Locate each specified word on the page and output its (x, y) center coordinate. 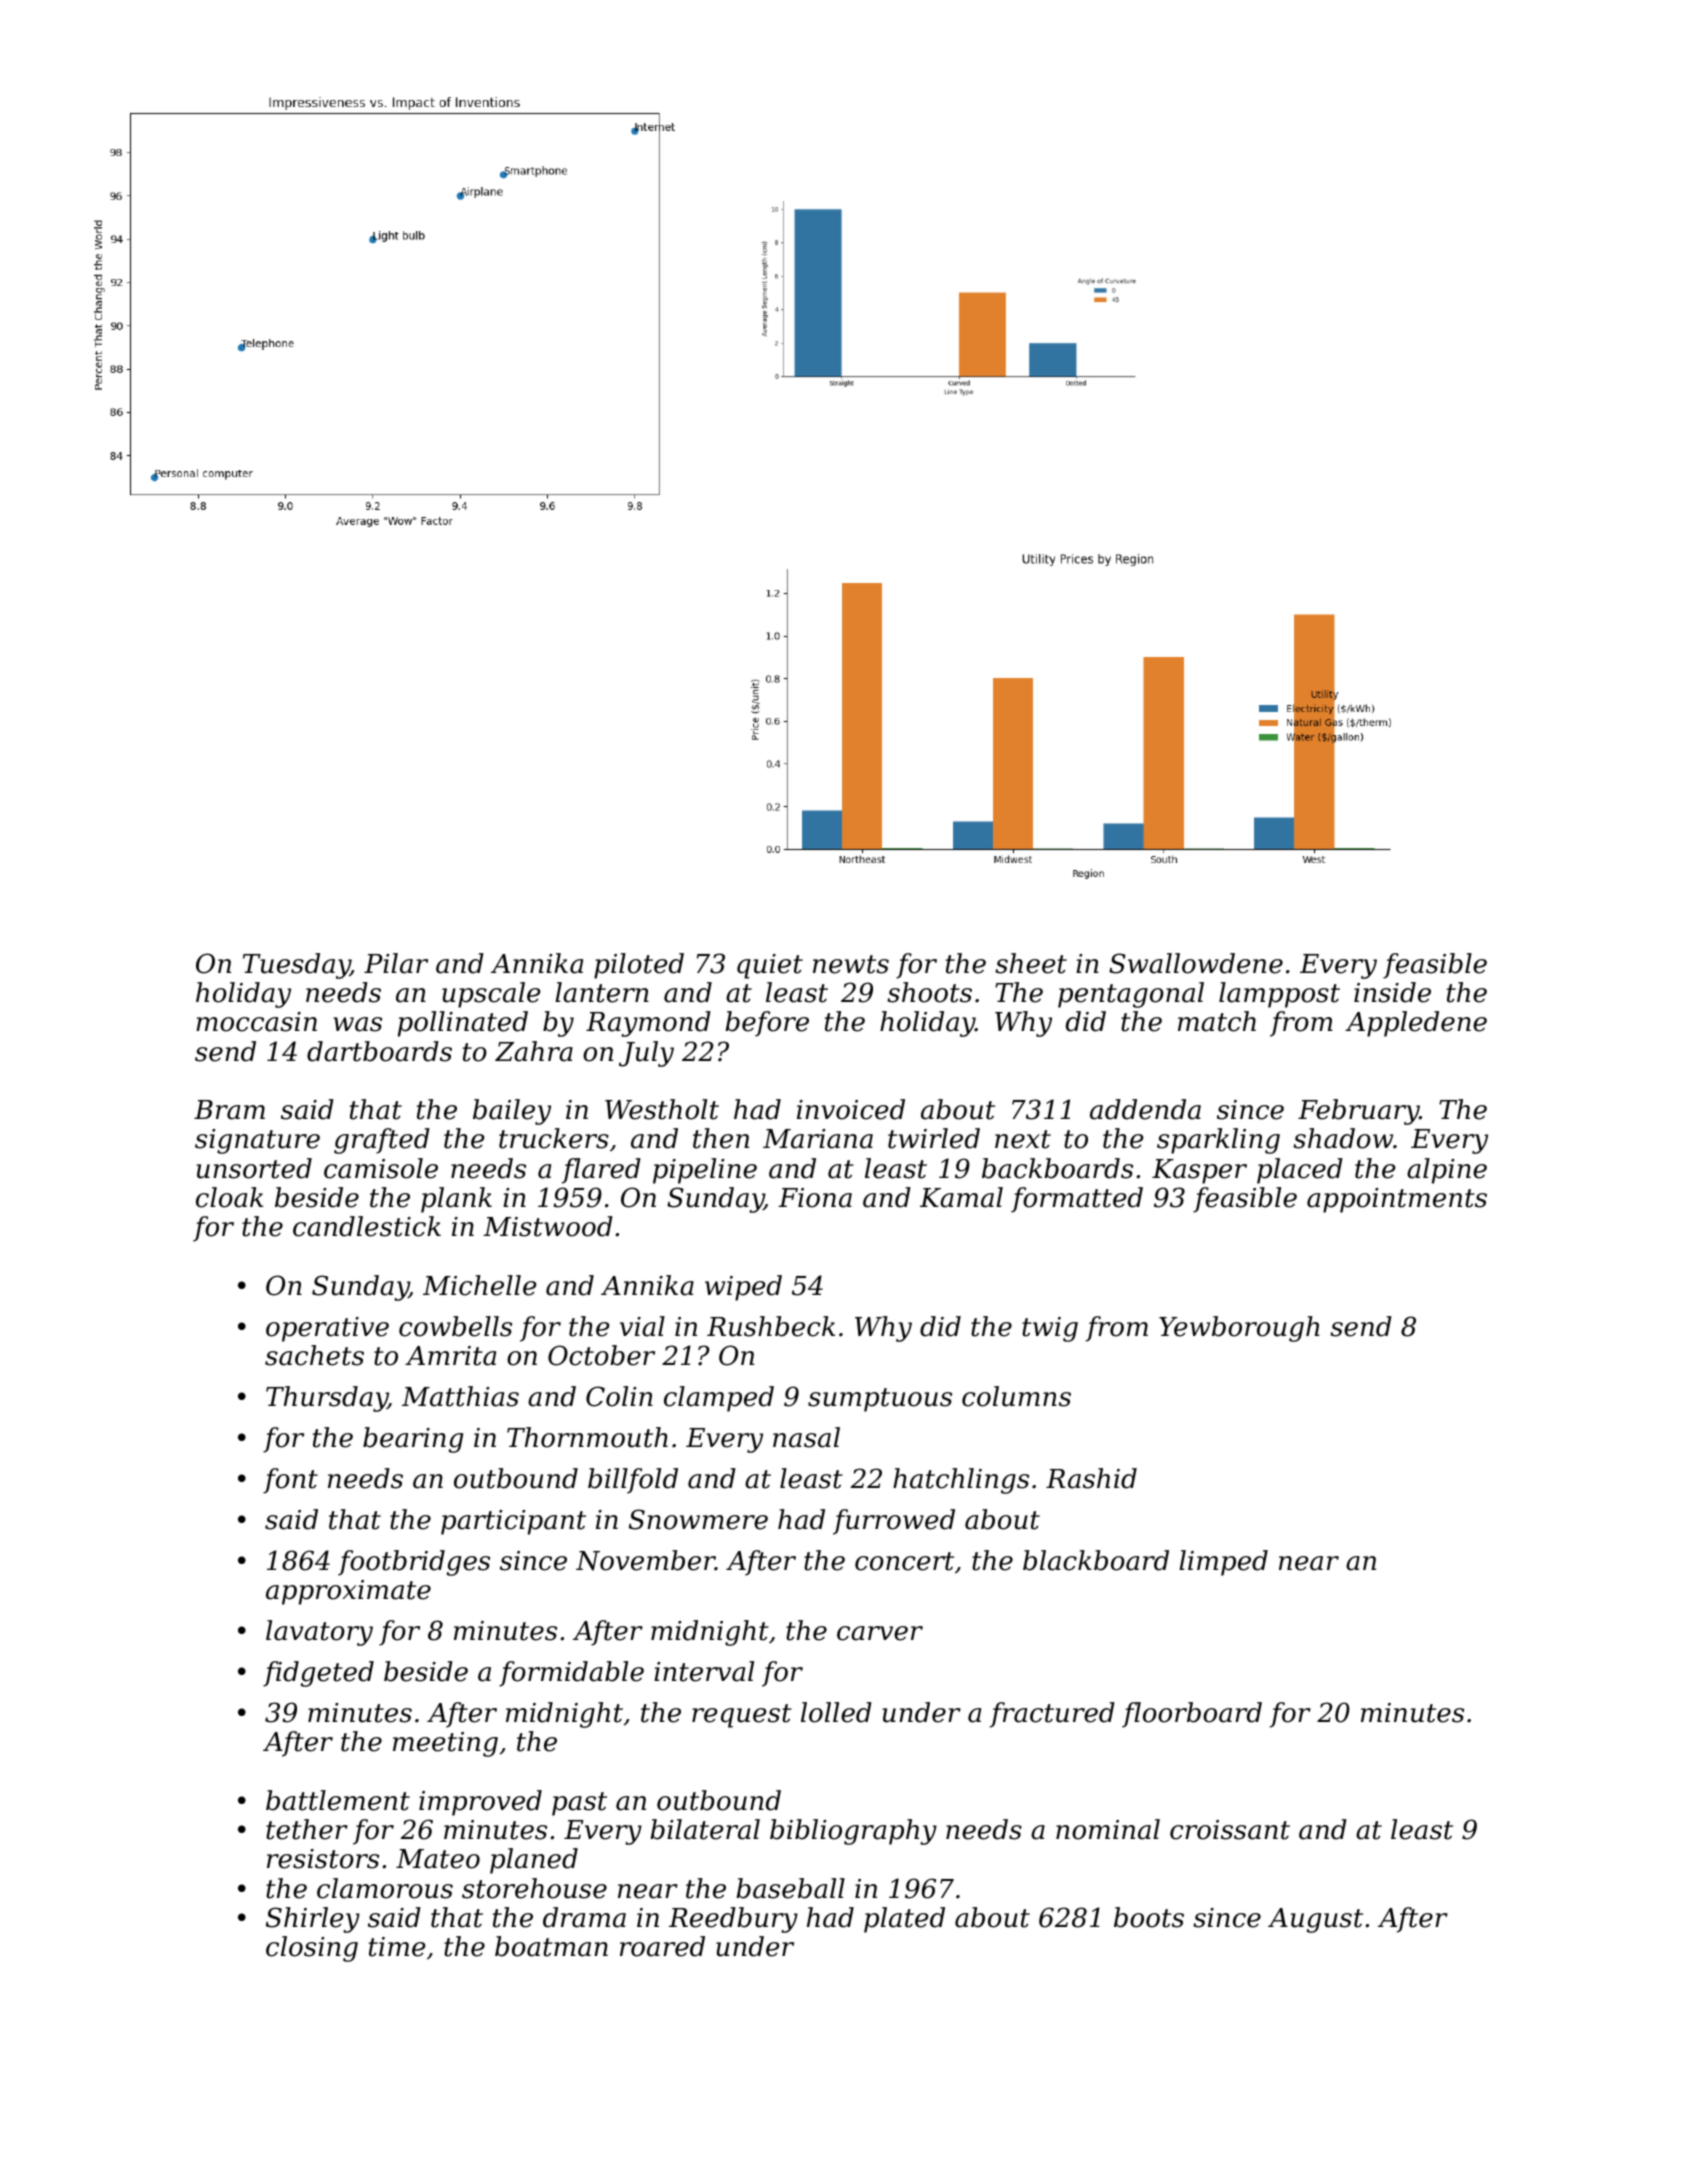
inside (1392, 992)
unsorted (254, 1168)
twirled (934, 1138)
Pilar (396, 963)
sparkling (1218, 1141)
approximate (348, 1592)
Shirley (313, 1920)
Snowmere (698, 1519)
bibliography (853, 1832)
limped (1223, 1563)
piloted (639, 966)
